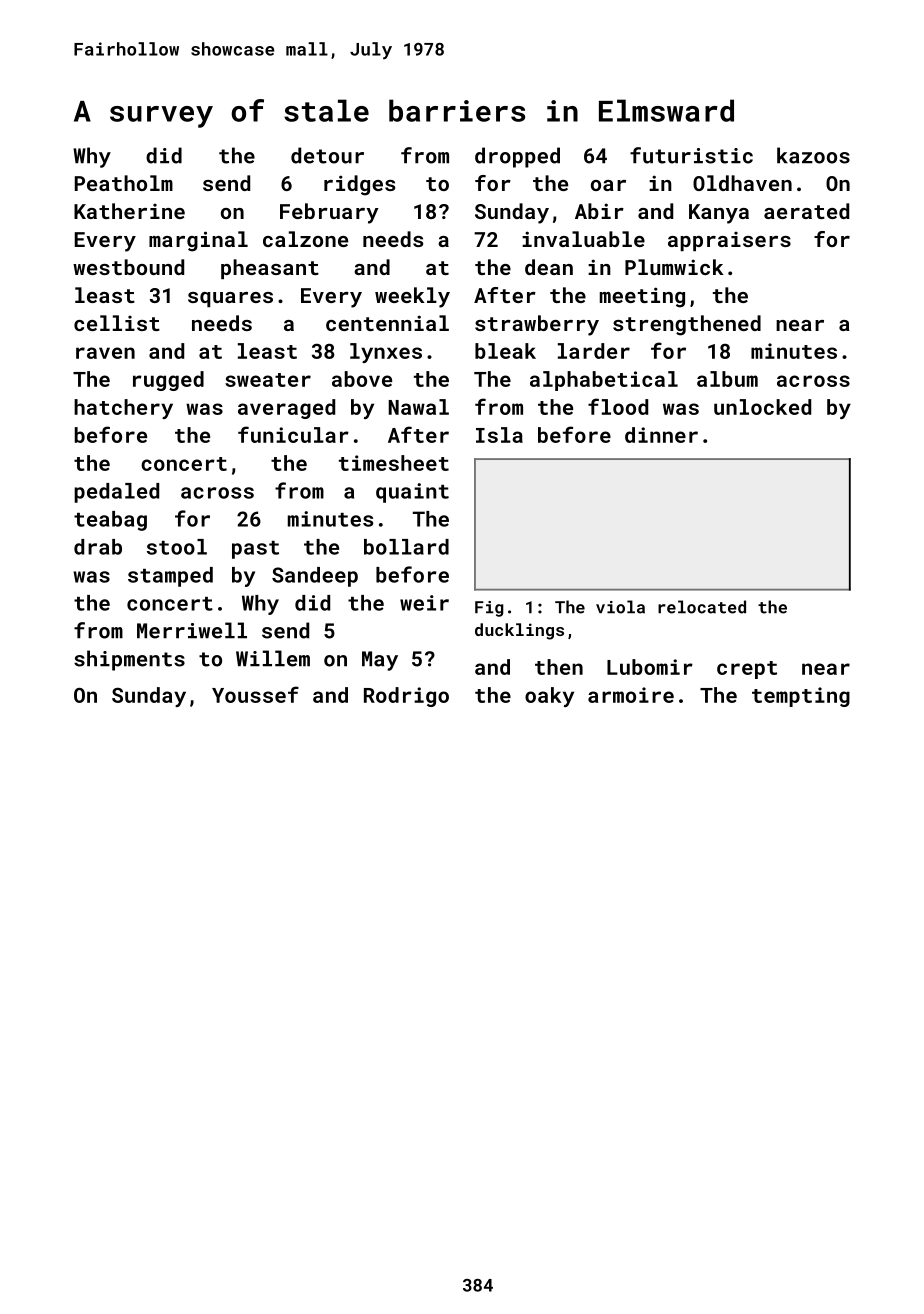 Image resolution: width=924 pixels, height=1314 pixels. What do you see at coordinates (124, 183) in the screenshot?
I see `Peatholm` at bounding box center [124, 183].
